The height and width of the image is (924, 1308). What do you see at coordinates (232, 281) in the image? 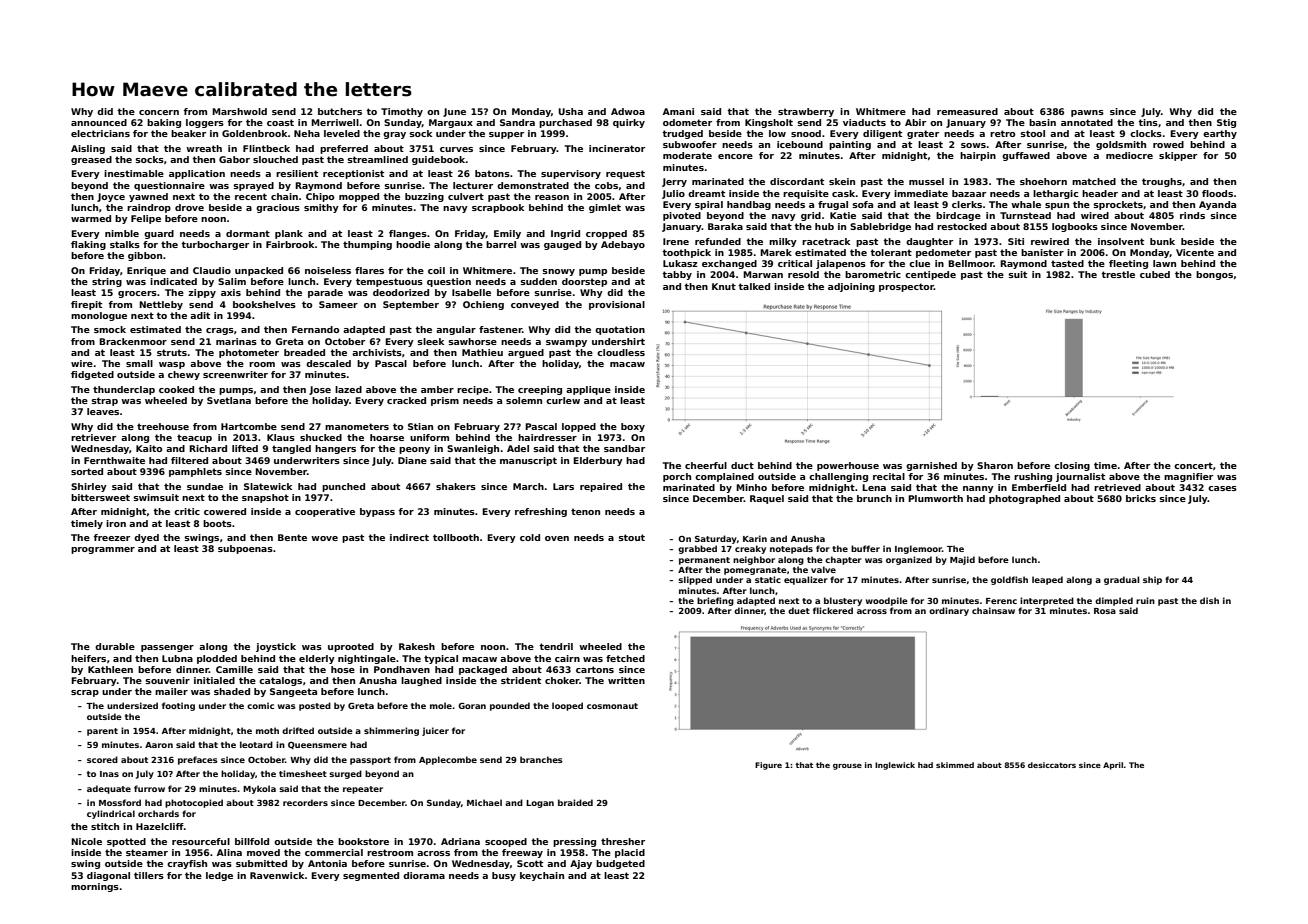
I see `Salim` at bounding box center [232, 281].
